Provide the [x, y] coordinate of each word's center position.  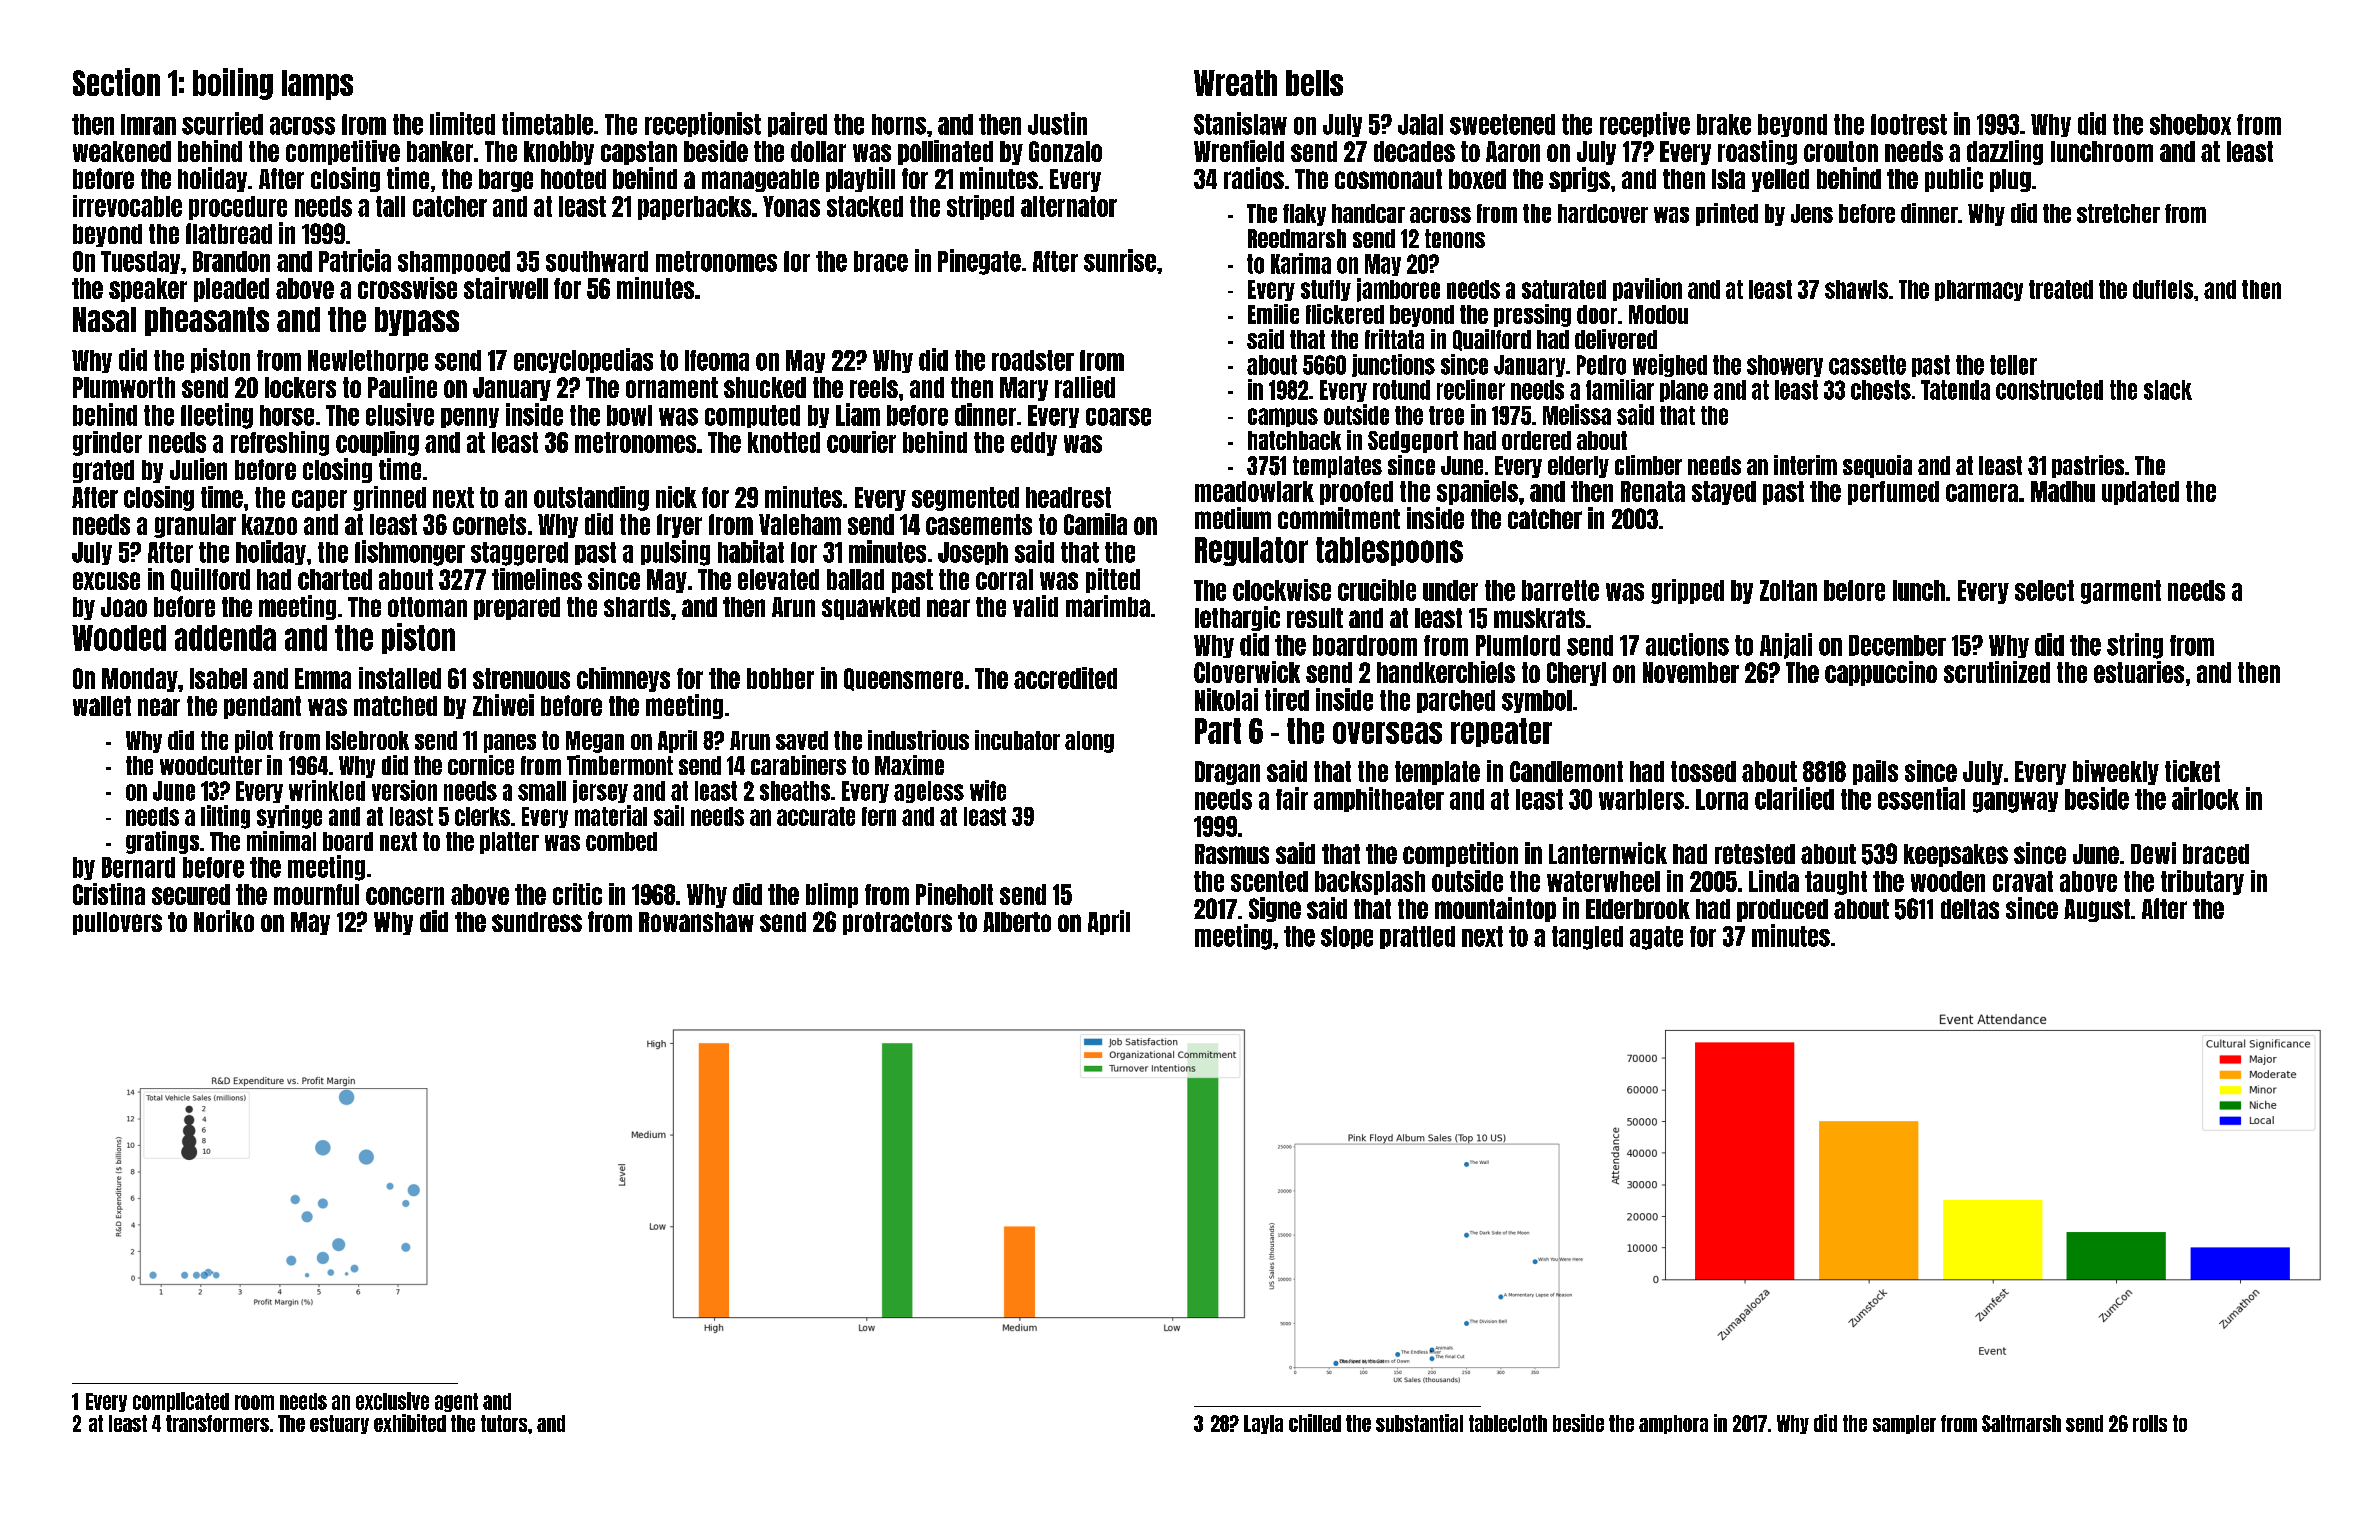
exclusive [392, 1401]
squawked [871, 608]
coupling [377, 443]
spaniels [1477, 492]
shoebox [2190, 124]
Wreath [1235, 83]
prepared [517, 608]
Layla [1263, 1424]
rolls [2150, 1423]
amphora [1673, 1424]
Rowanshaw [696, 922]
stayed [1724, 493]
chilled [1315, 1423]
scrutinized [1997, 672]
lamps [317, 85]
